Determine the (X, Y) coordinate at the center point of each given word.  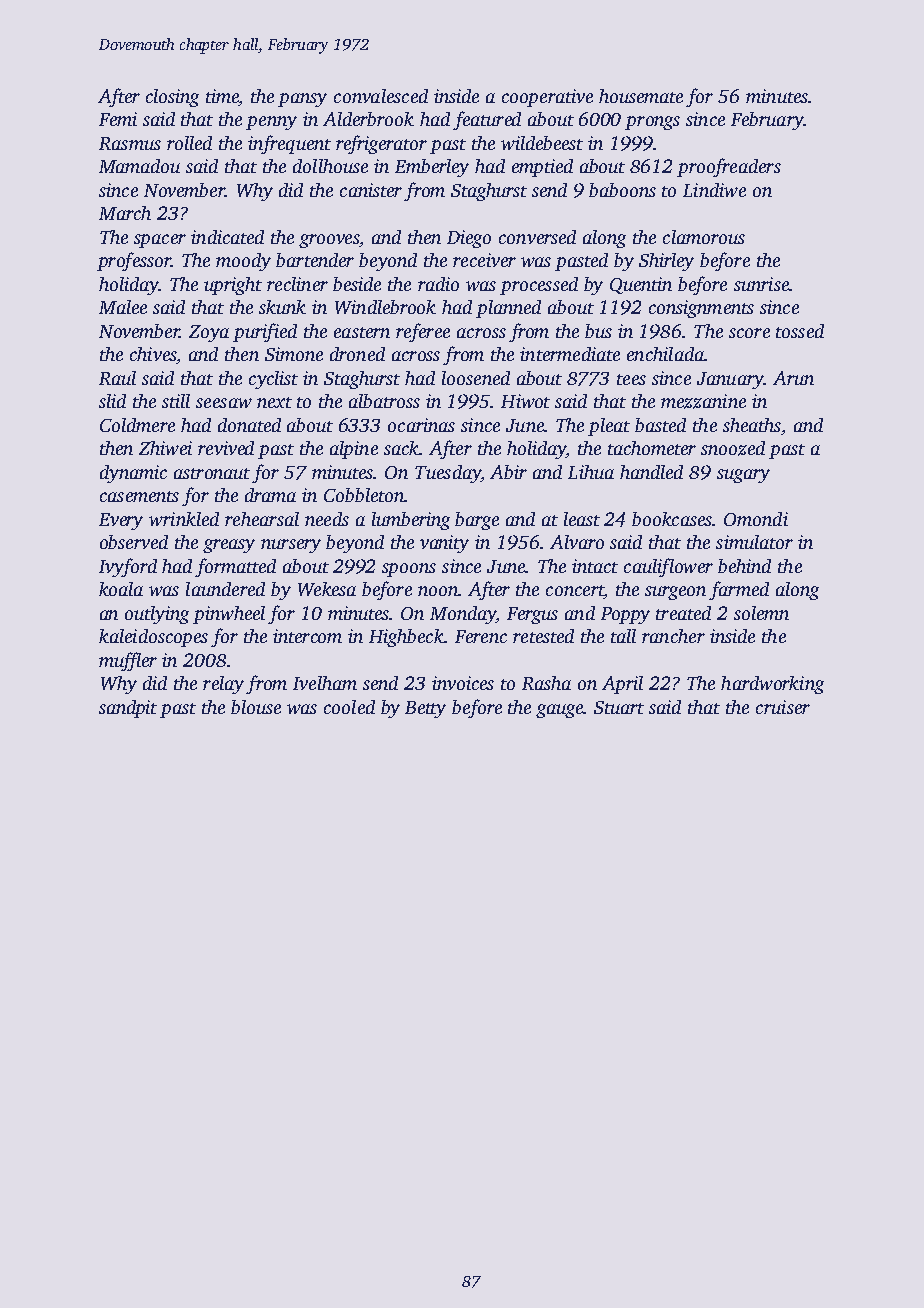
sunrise (761, 284)
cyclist (273, 380)
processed (539, 286)
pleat (609, 427)
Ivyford (128, 567)
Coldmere (137, 425)
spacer (160, 241)
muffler (128, 661)
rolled (189, 143)
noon (438, 591)
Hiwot (525, 401)
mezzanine (703, 401)
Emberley (432, 168)
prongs (652, 123)
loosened (476, 378)
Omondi (756, 519)
